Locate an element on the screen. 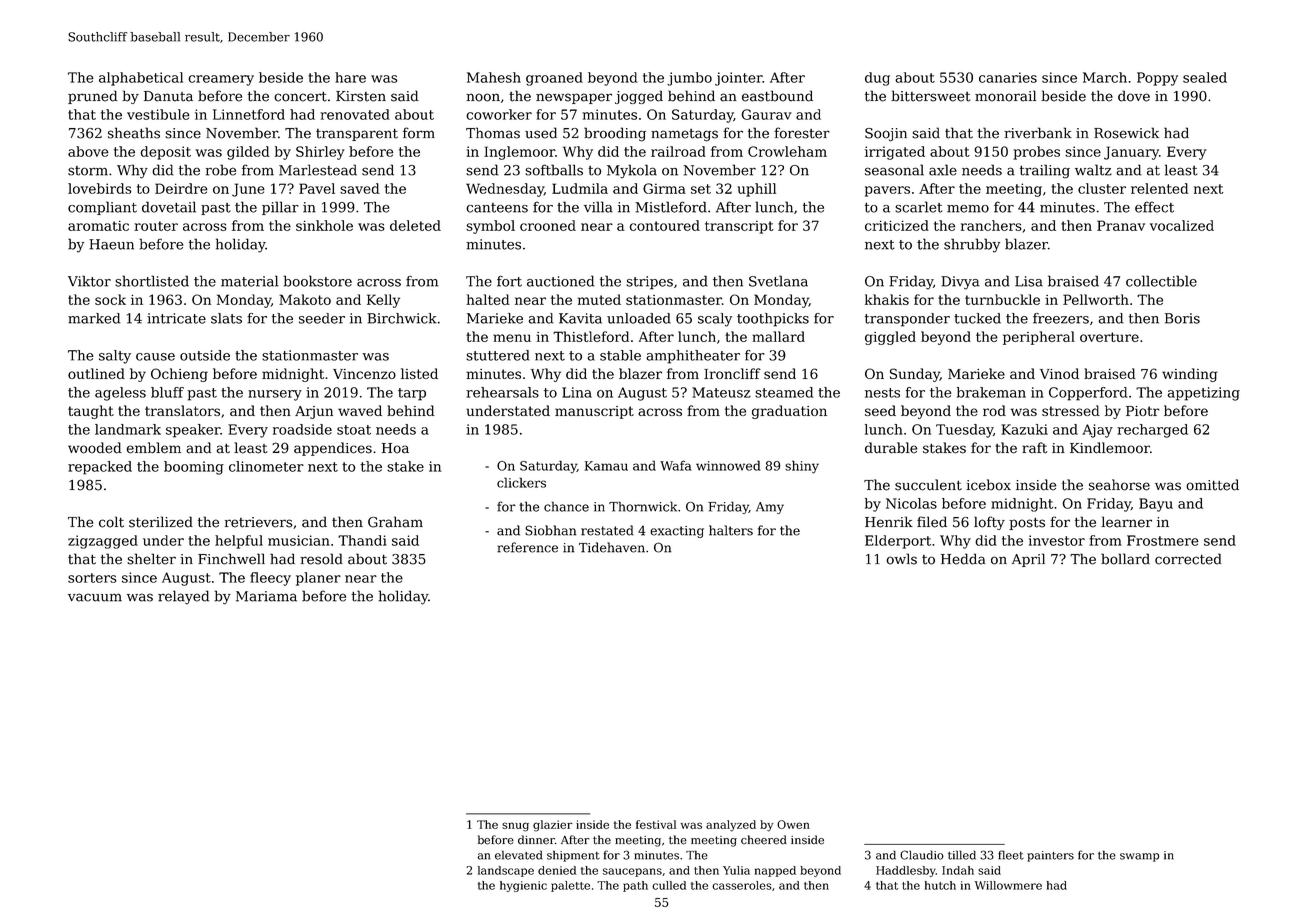 This screenshot has height=924, width=1308. dug is located at coordinates (877, 79).
